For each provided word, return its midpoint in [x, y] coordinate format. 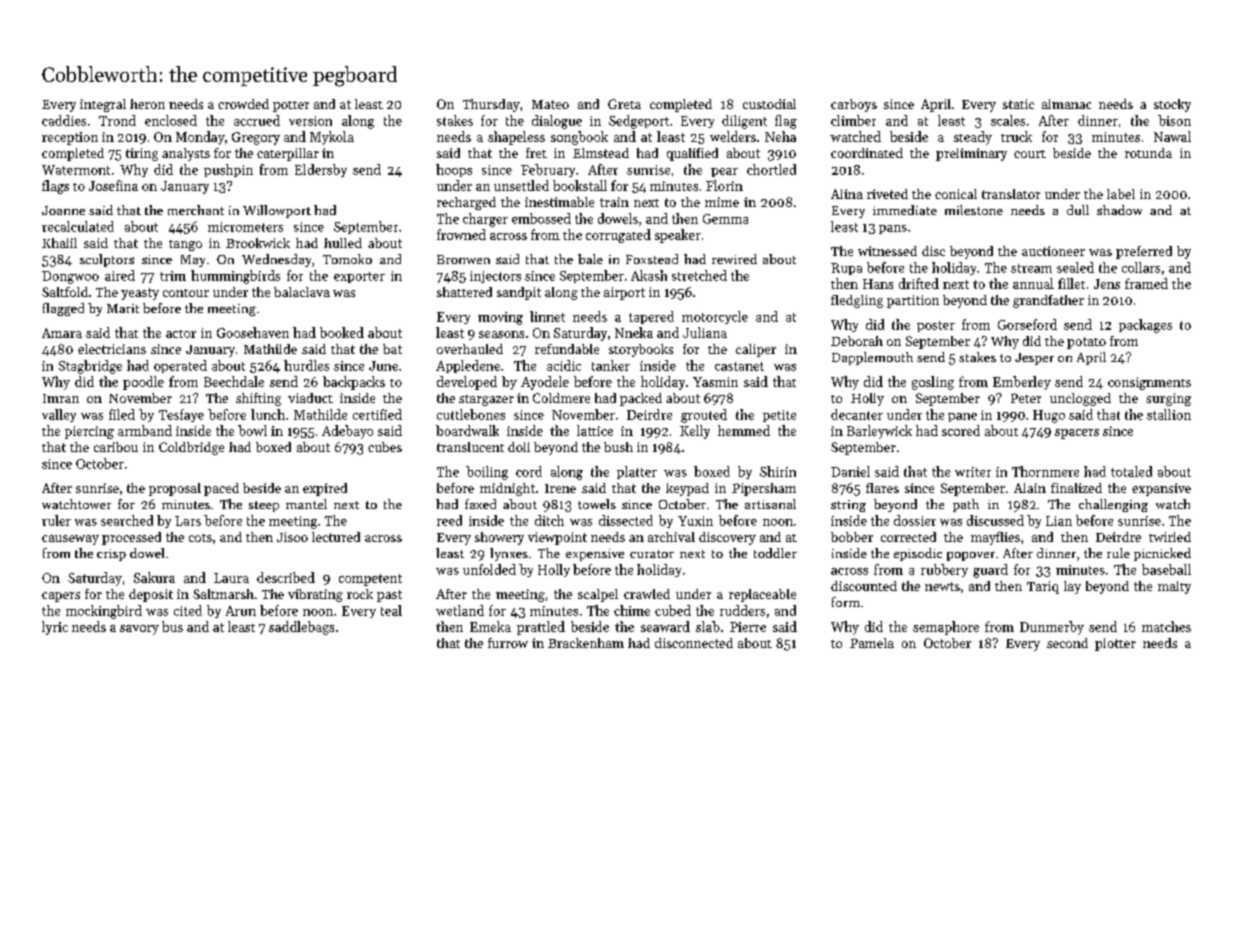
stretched [699, 275]
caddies [64, 120]
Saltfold [65, 292]
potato [1086, 343]
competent [370, 580]
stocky [1172, 105]
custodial [769, 104]
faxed [480, 504]
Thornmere [1045, 471]
